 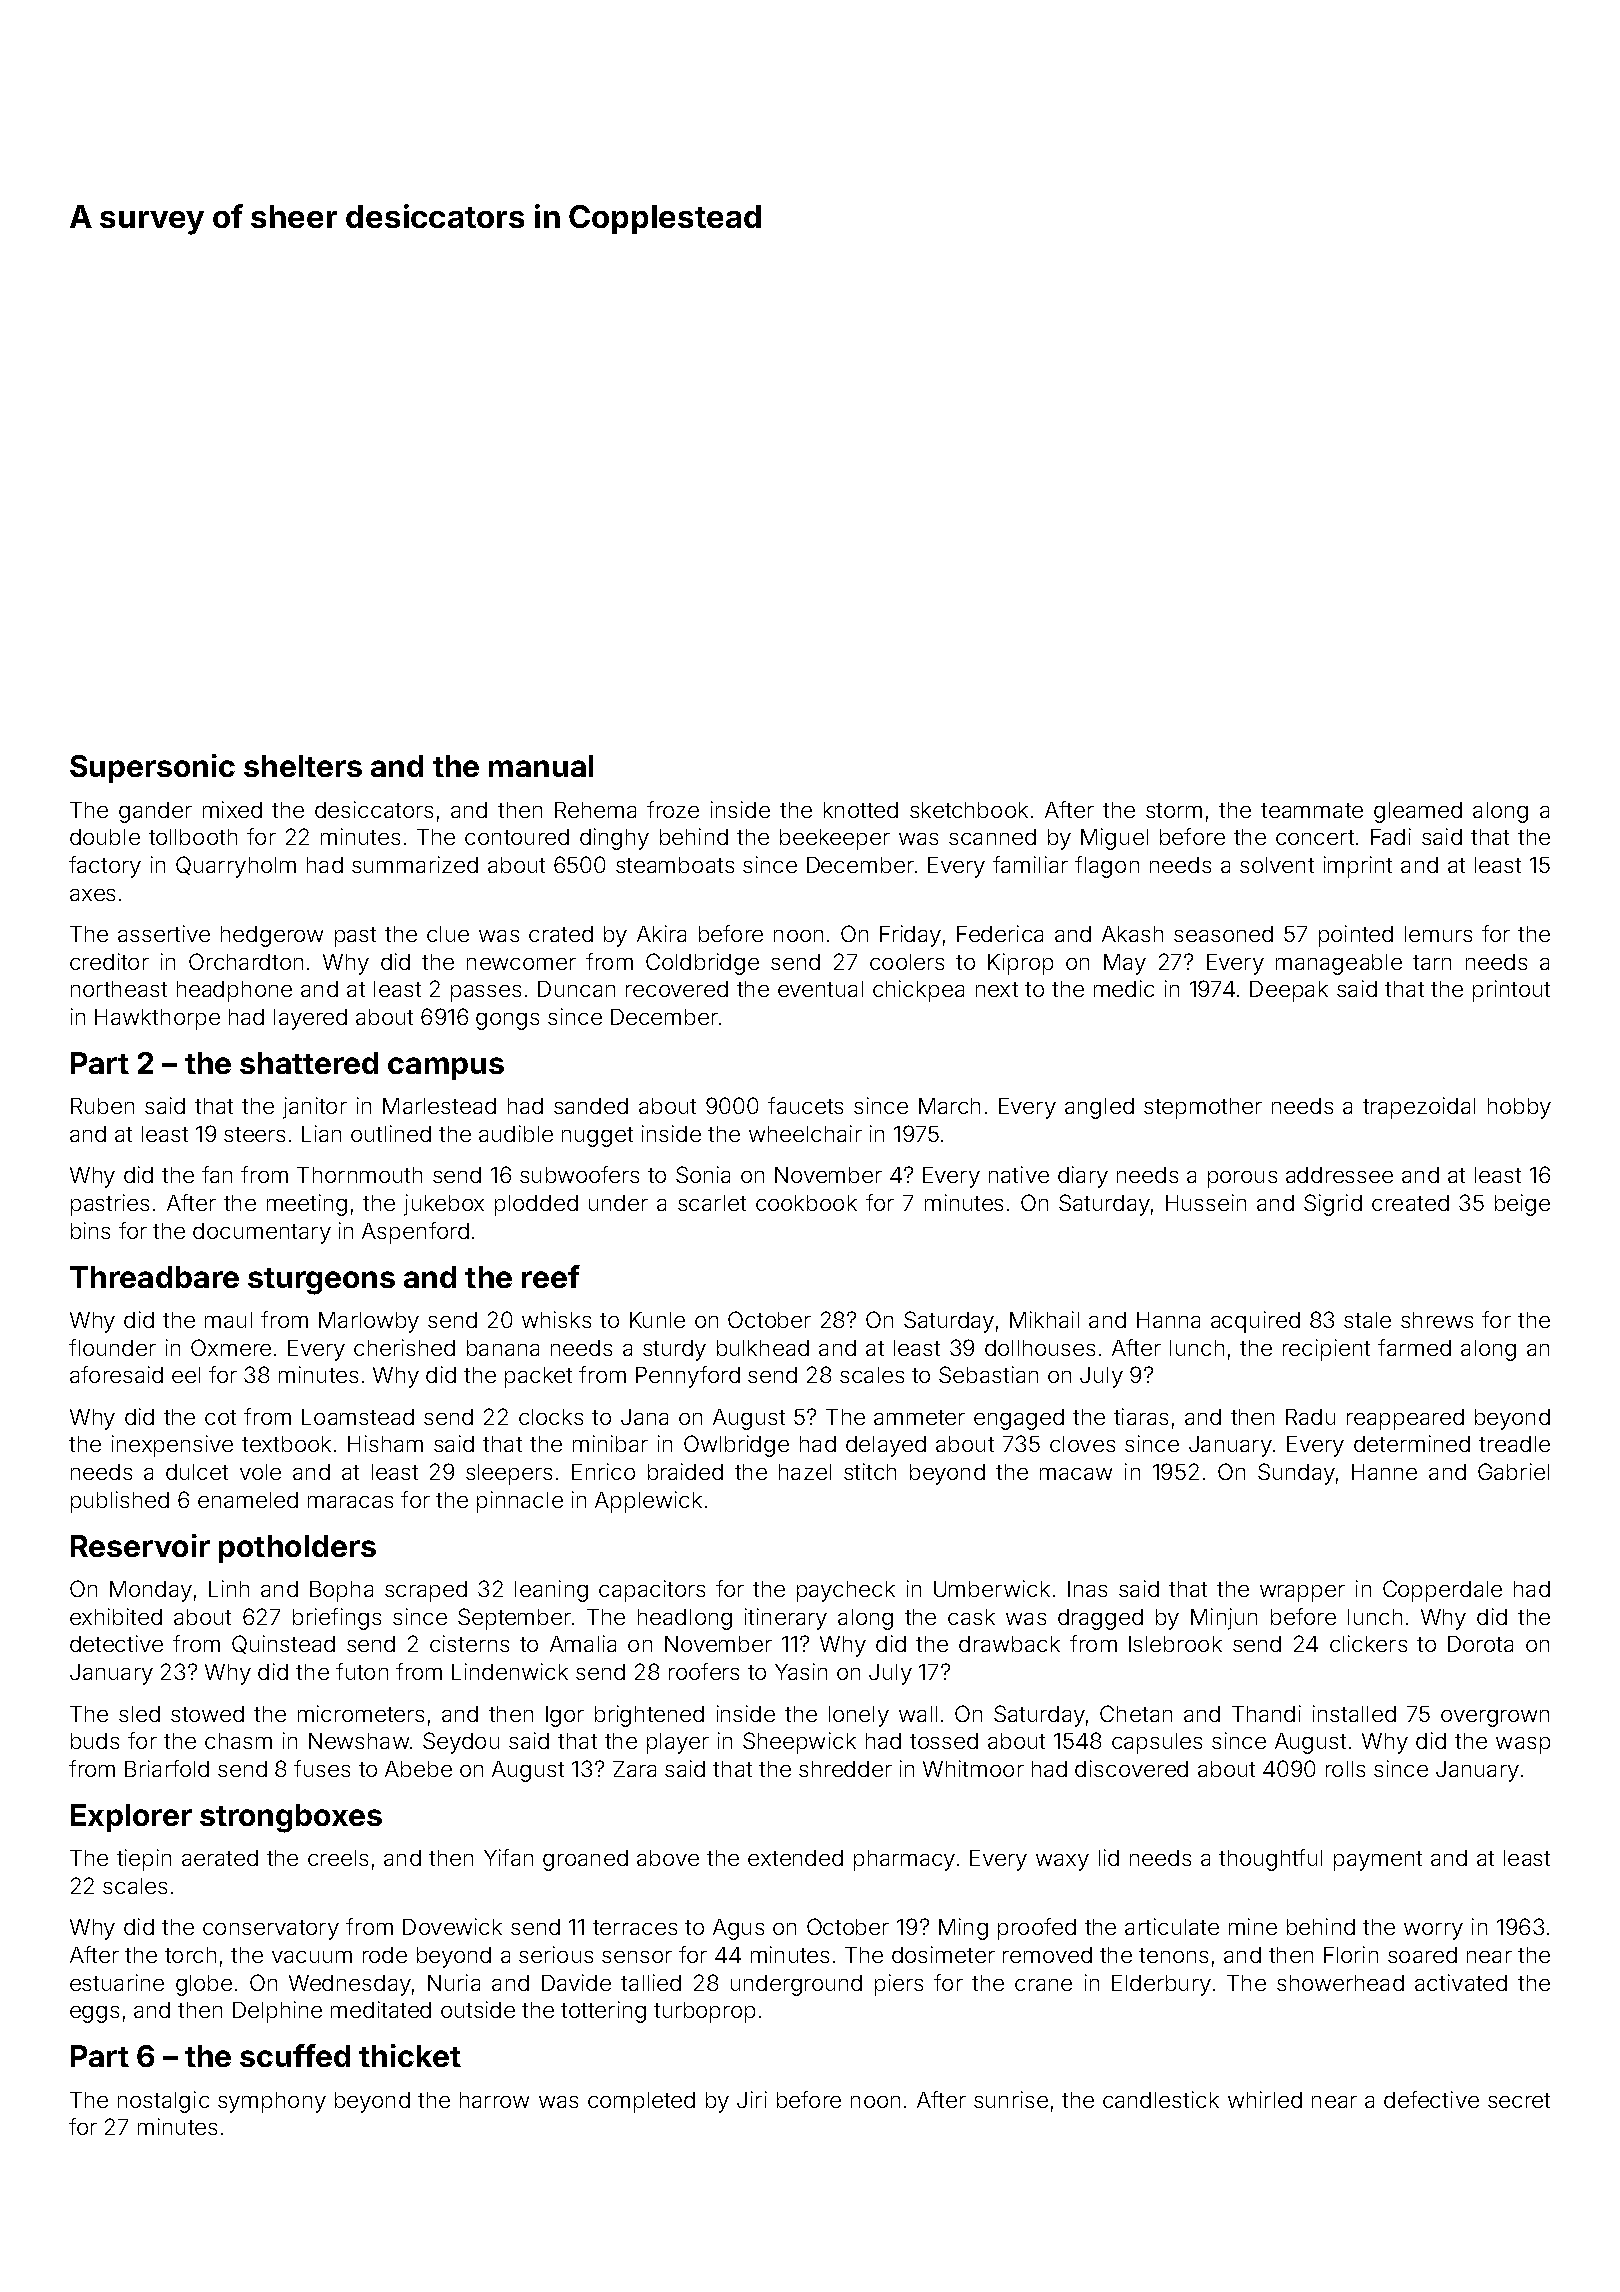 What do you see at coordinates (1511, 991) in the screenshot?
I see `printout` at bounding box center [1511, 991].
